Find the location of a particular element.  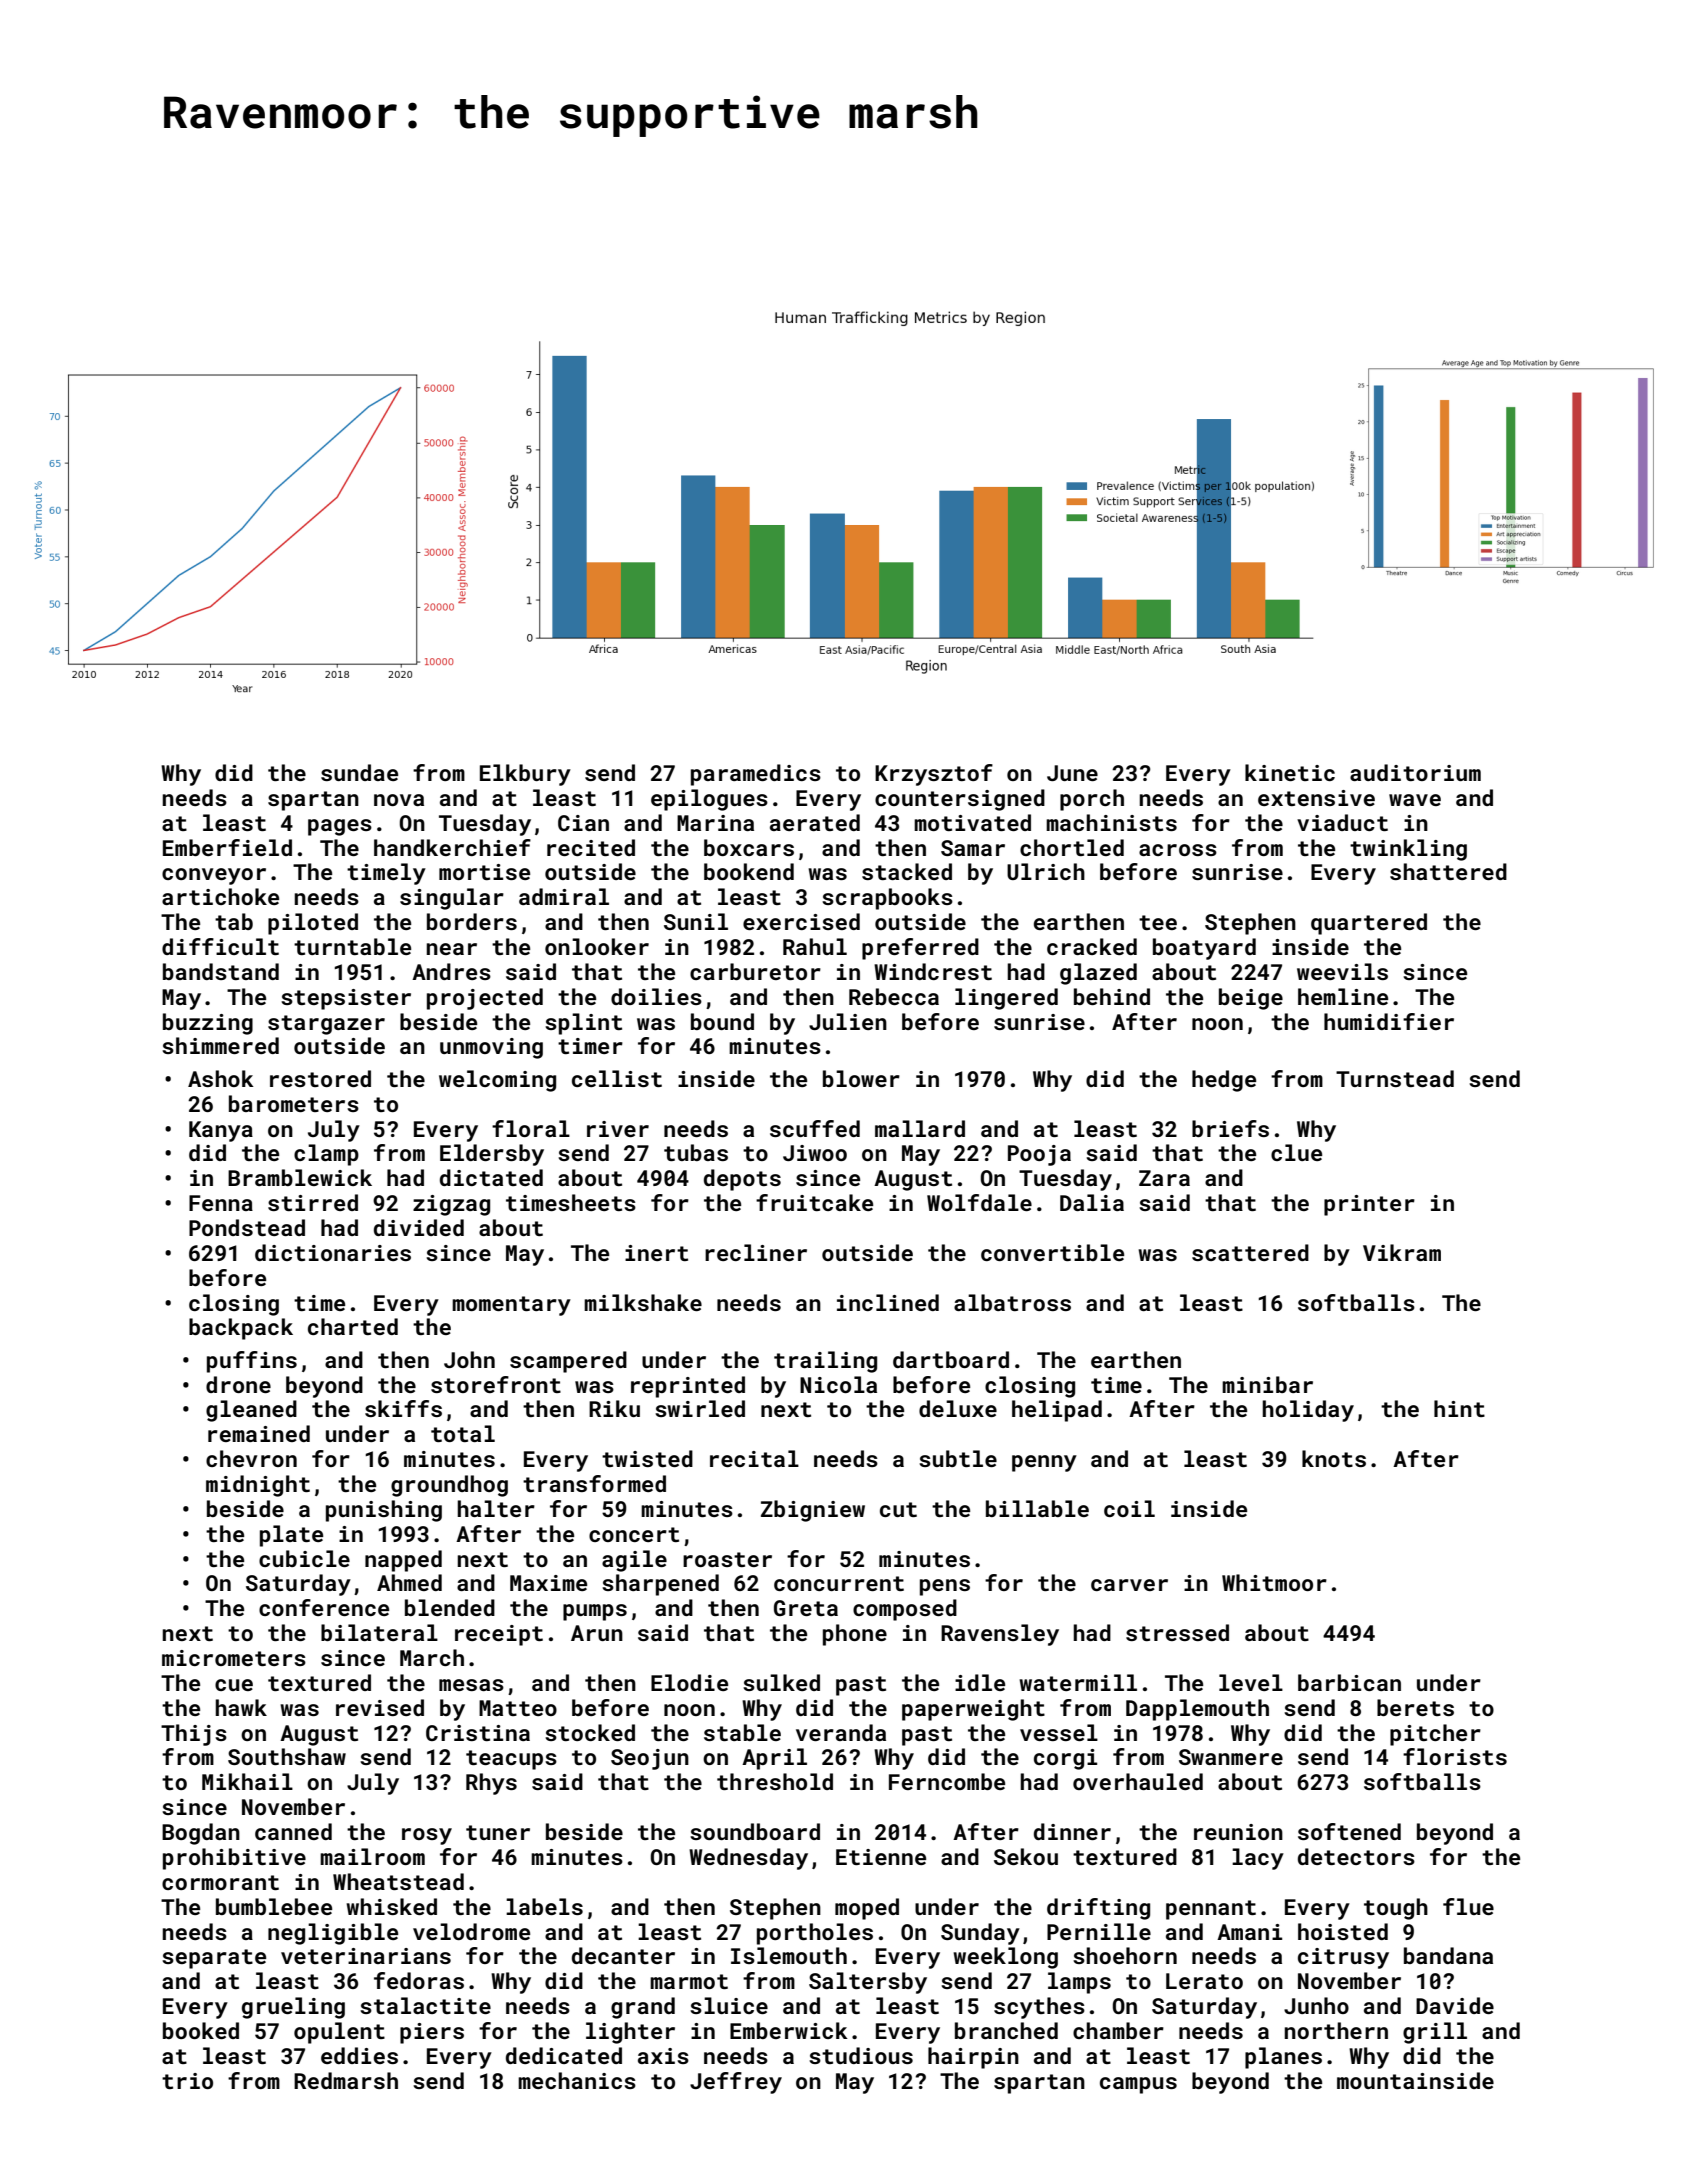

shattered is located at coordinates (1448, 871).
